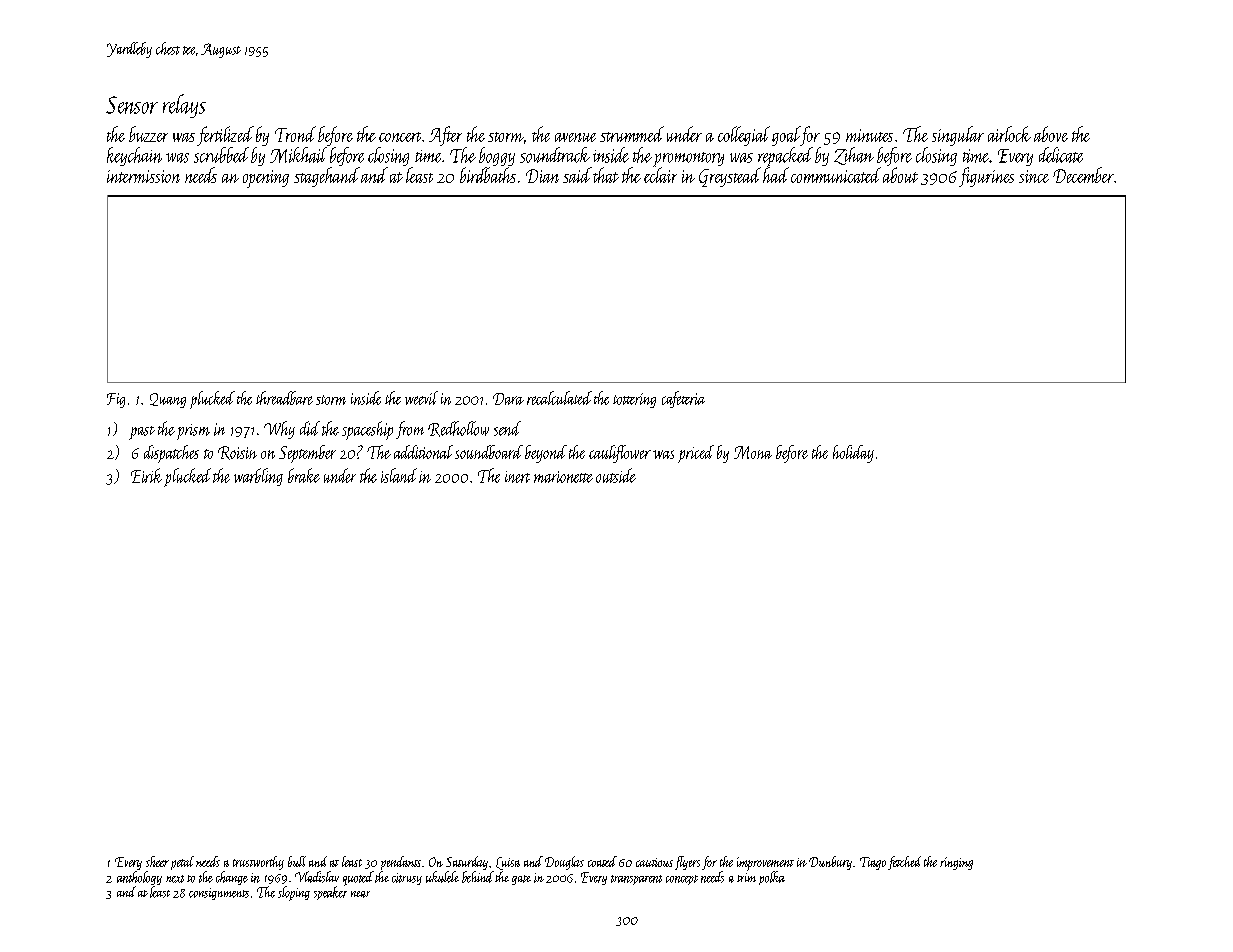 The width and height of the image is (1233, 952). What do you see at coordinates (1083, 175) in the image?
I see `December` at bounding box center [1083, 175].
